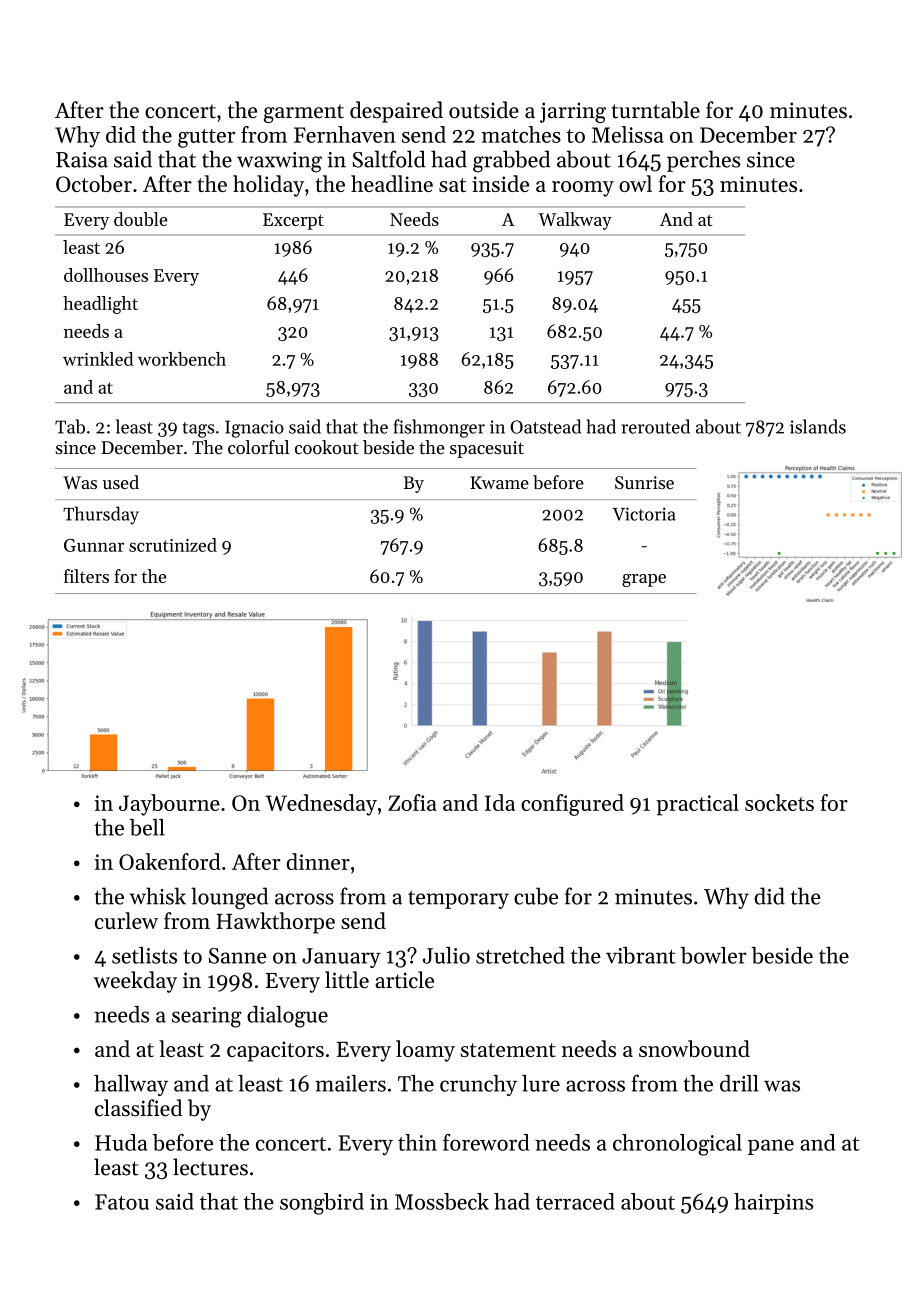 Image resolution: width=924 pixels, height=1314 pixels. What do you see at coordinates (122, 1202) in the page?
I see `Fatou` at bounding box center [122, 1202].
